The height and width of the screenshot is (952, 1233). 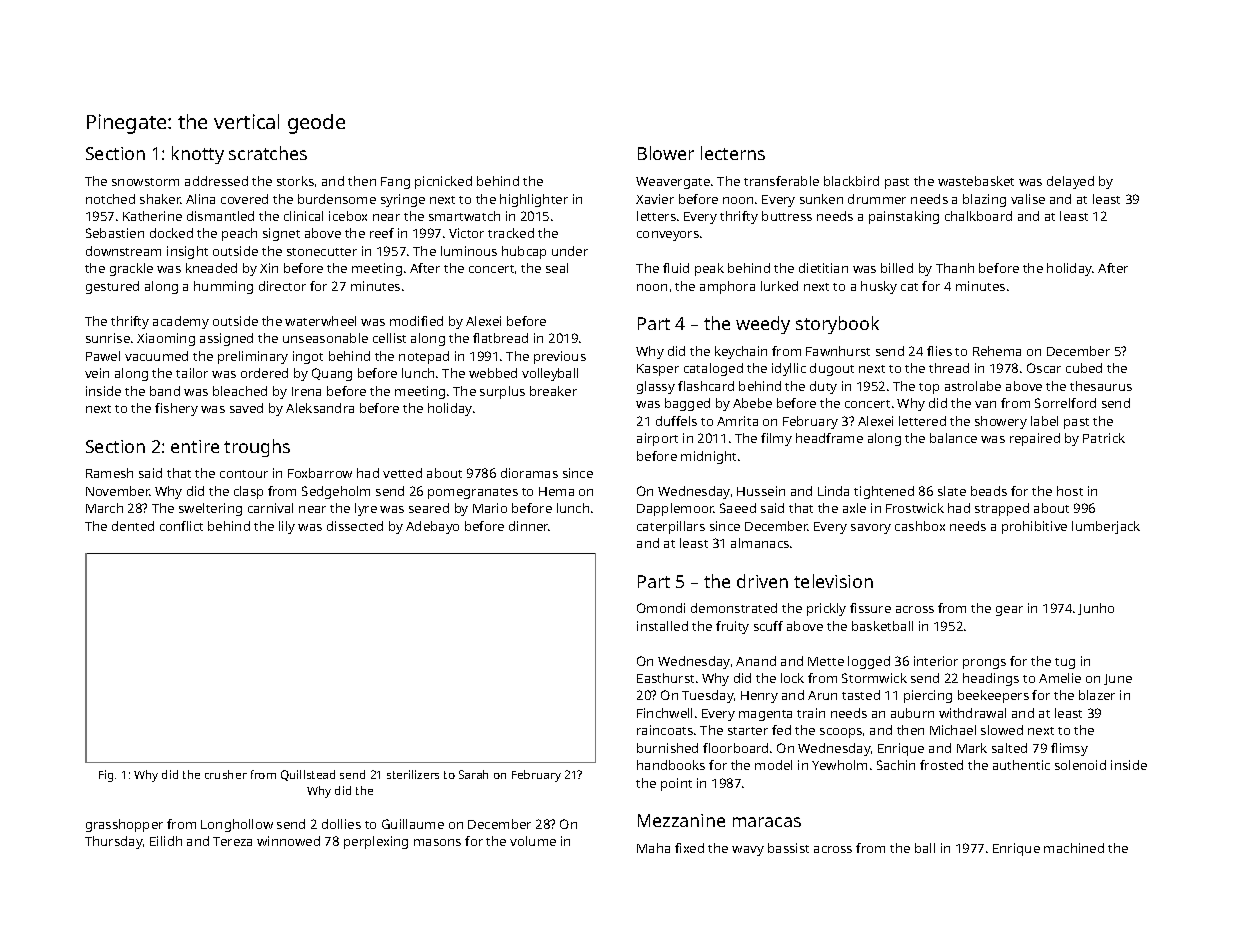 I want to click on delayed, so click(x=1070, y=182).
